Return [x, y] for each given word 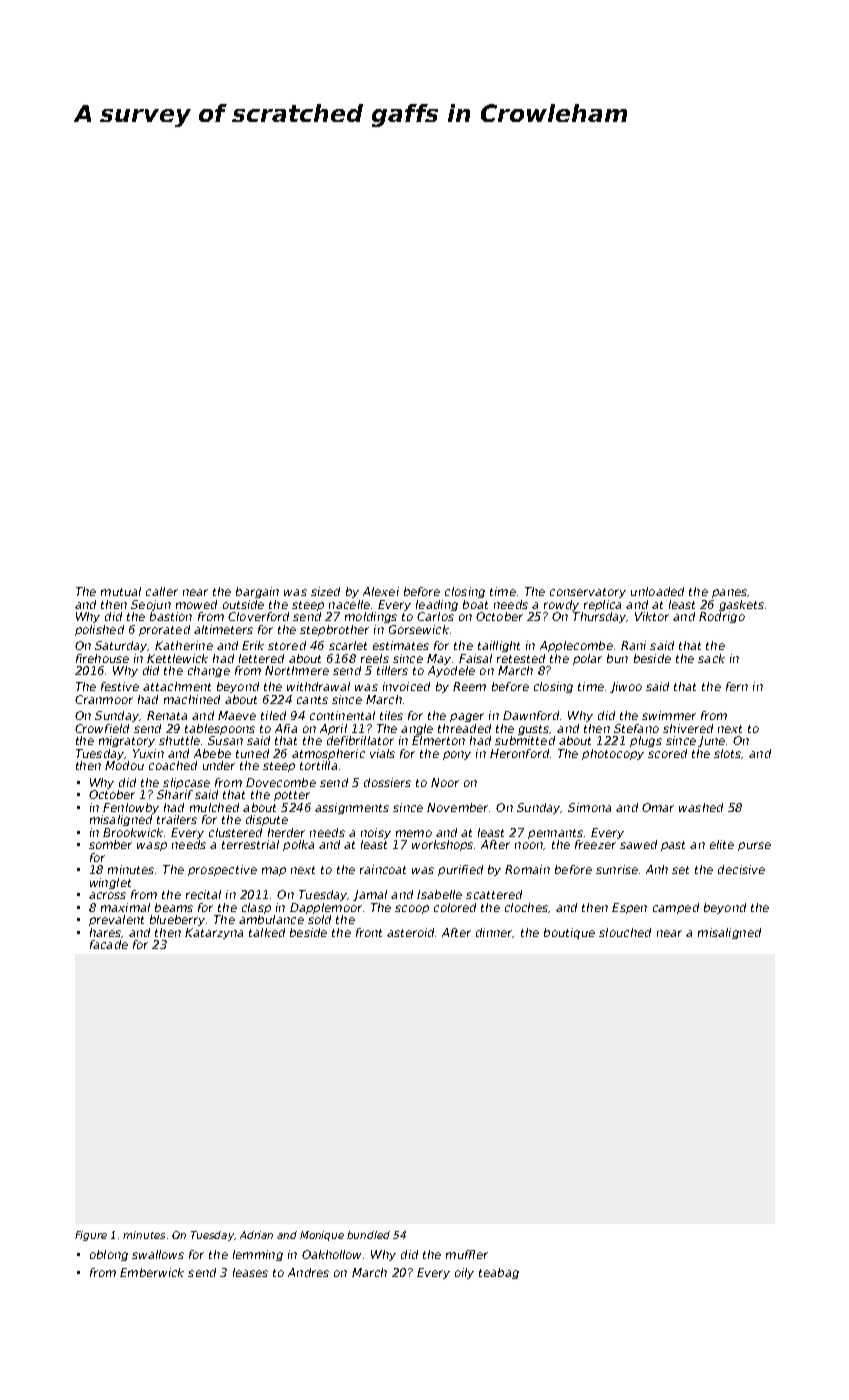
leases [250, 1272]
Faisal [475, 658]
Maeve [237, 715]
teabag [499, 1273]
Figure [91, 1236]
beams [174, 907]
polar [587, 659]
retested [521, 658]
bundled [368, 1235]
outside [243, 604]
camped [676, 908]
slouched [625, 932]
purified [460, 870]
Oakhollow [331, 1254]
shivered [688, 728]
